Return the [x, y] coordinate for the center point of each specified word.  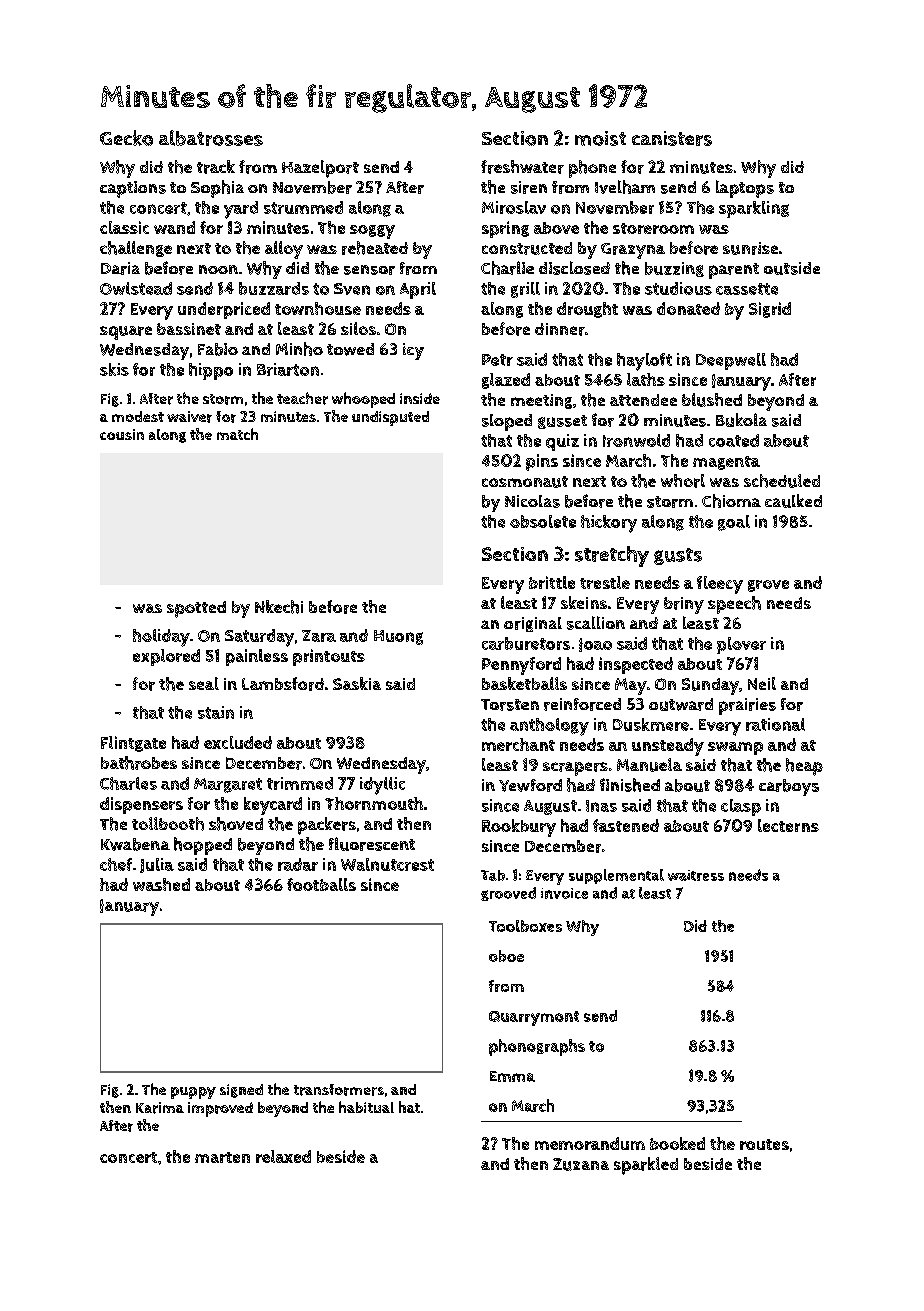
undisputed [390, 418]
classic [124, 227]
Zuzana [581, 1164]
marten [222, 1157]
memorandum [590, 1143]
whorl [683, 481]
